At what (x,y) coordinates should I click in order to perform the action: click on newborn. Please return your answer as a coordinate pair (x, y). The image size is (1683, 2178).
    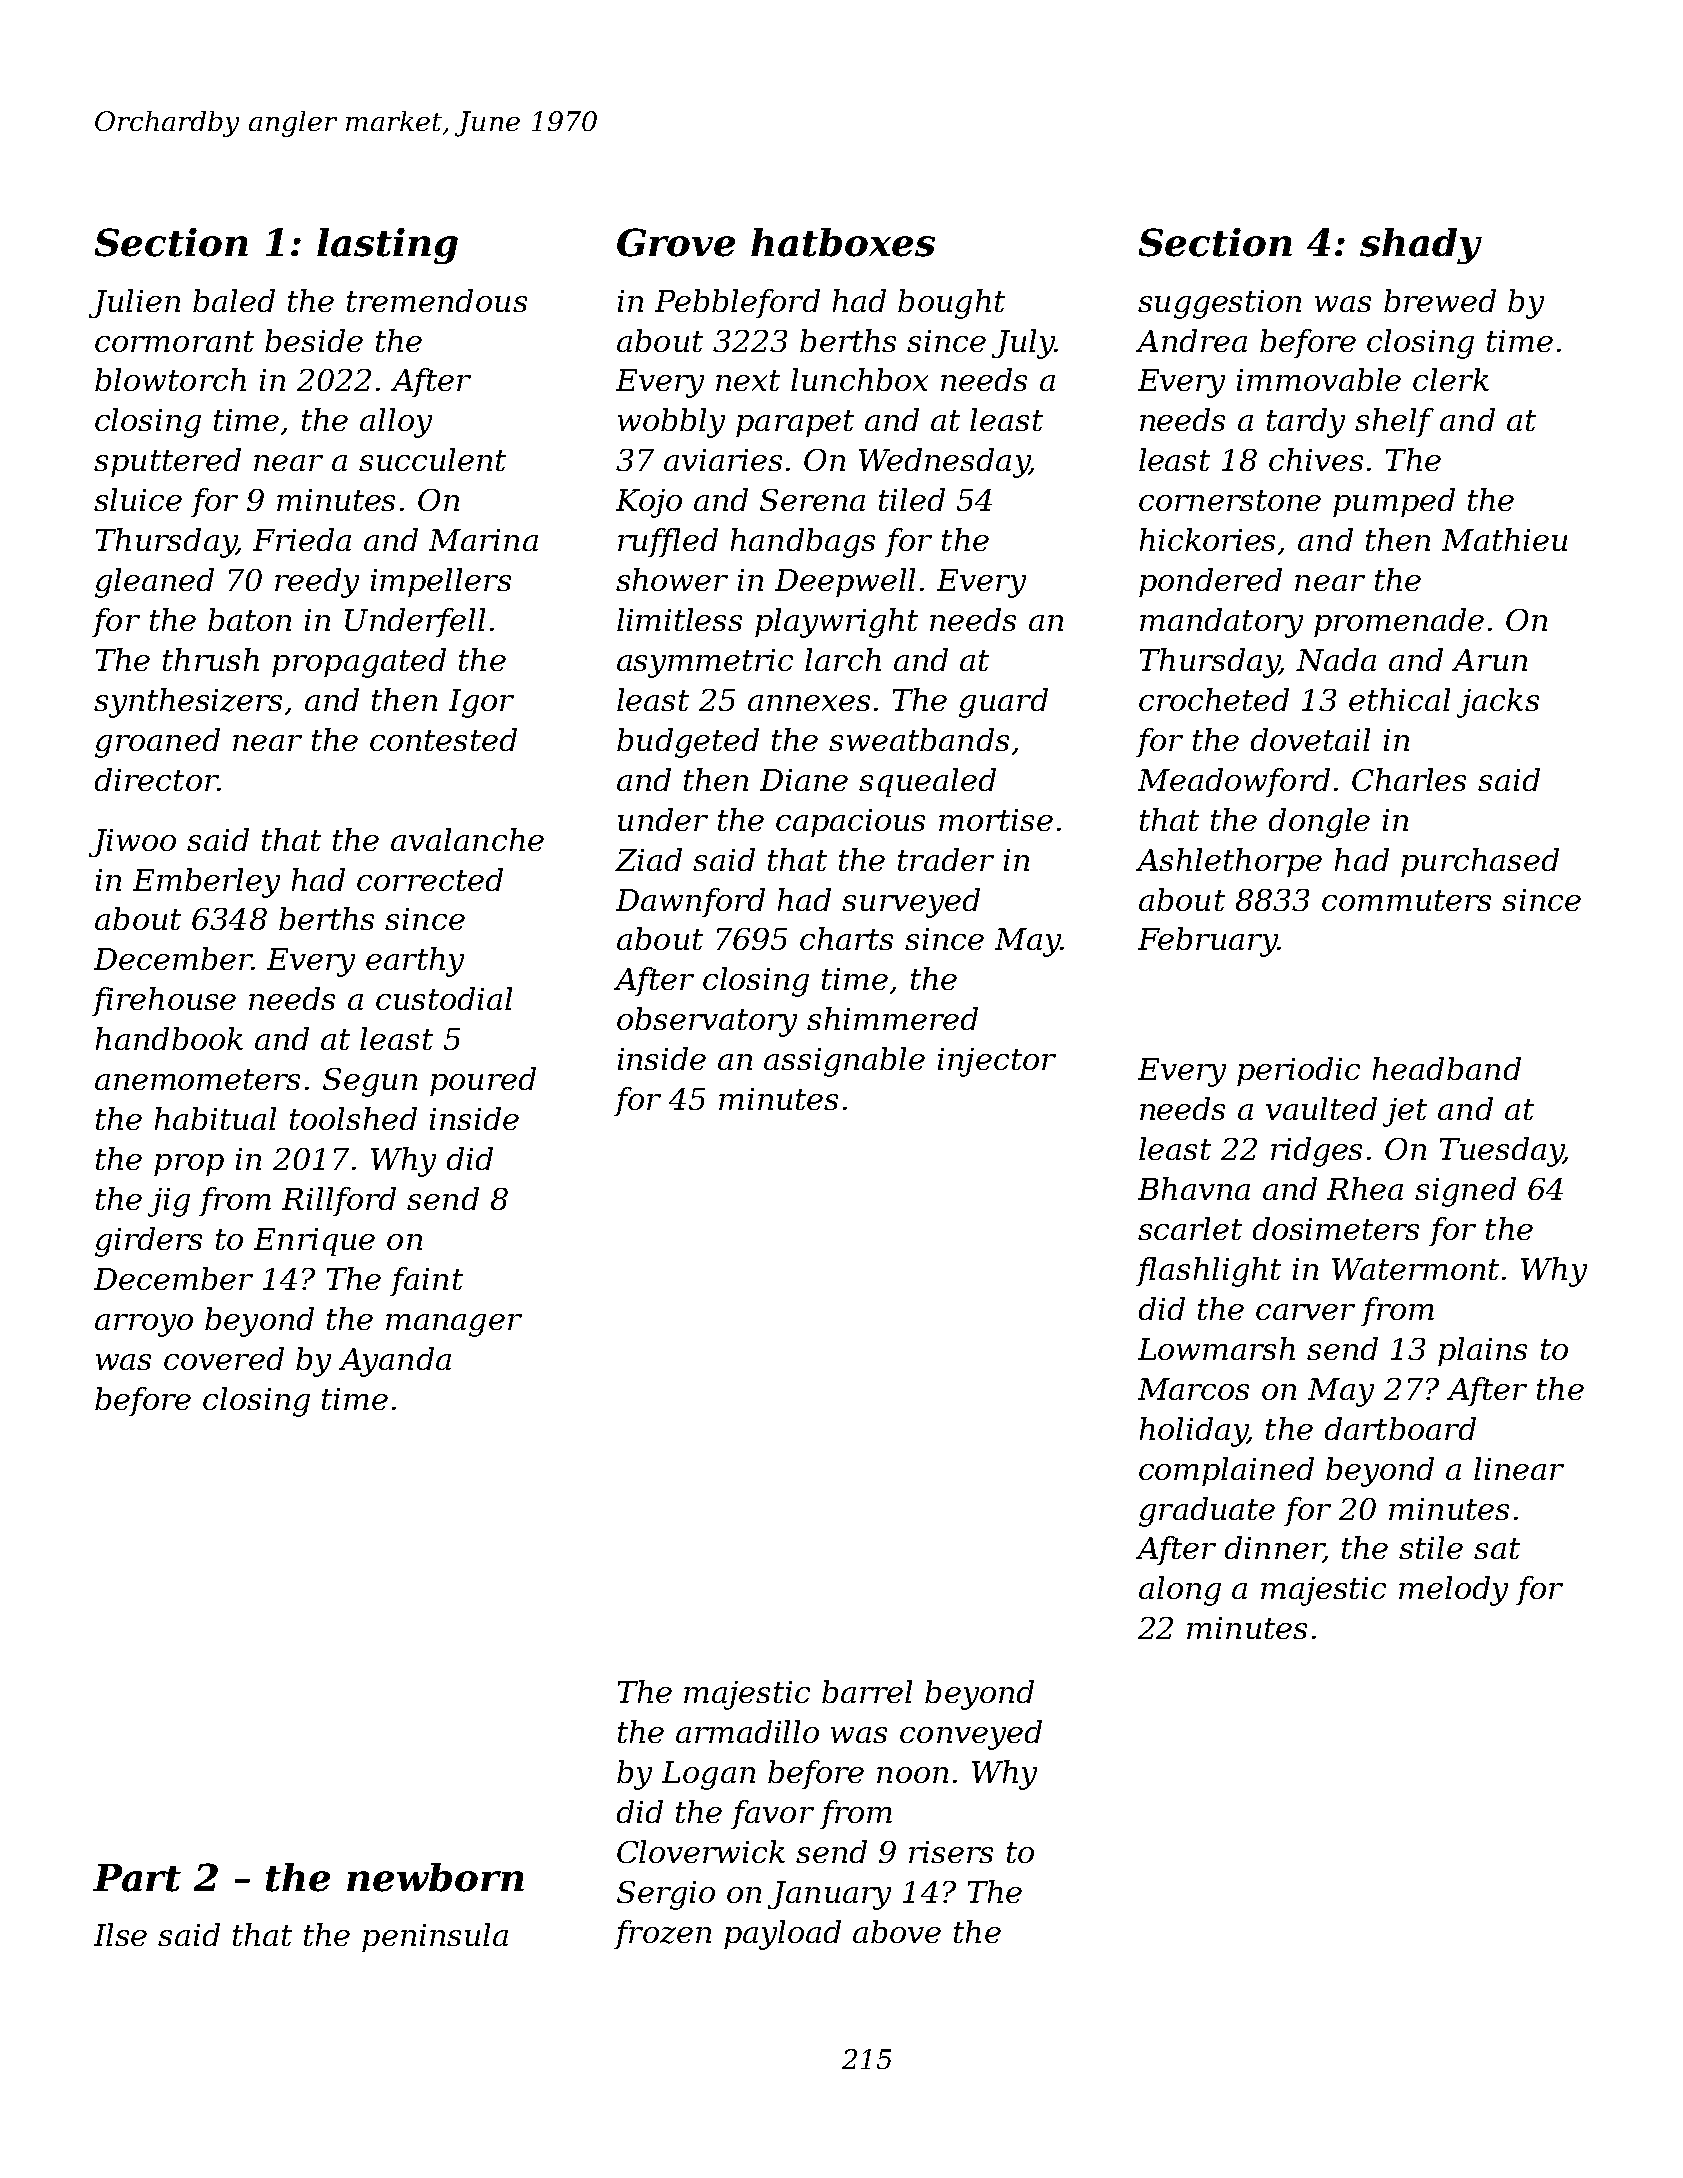
    Looking at the image, I should click on (435, 1877).
